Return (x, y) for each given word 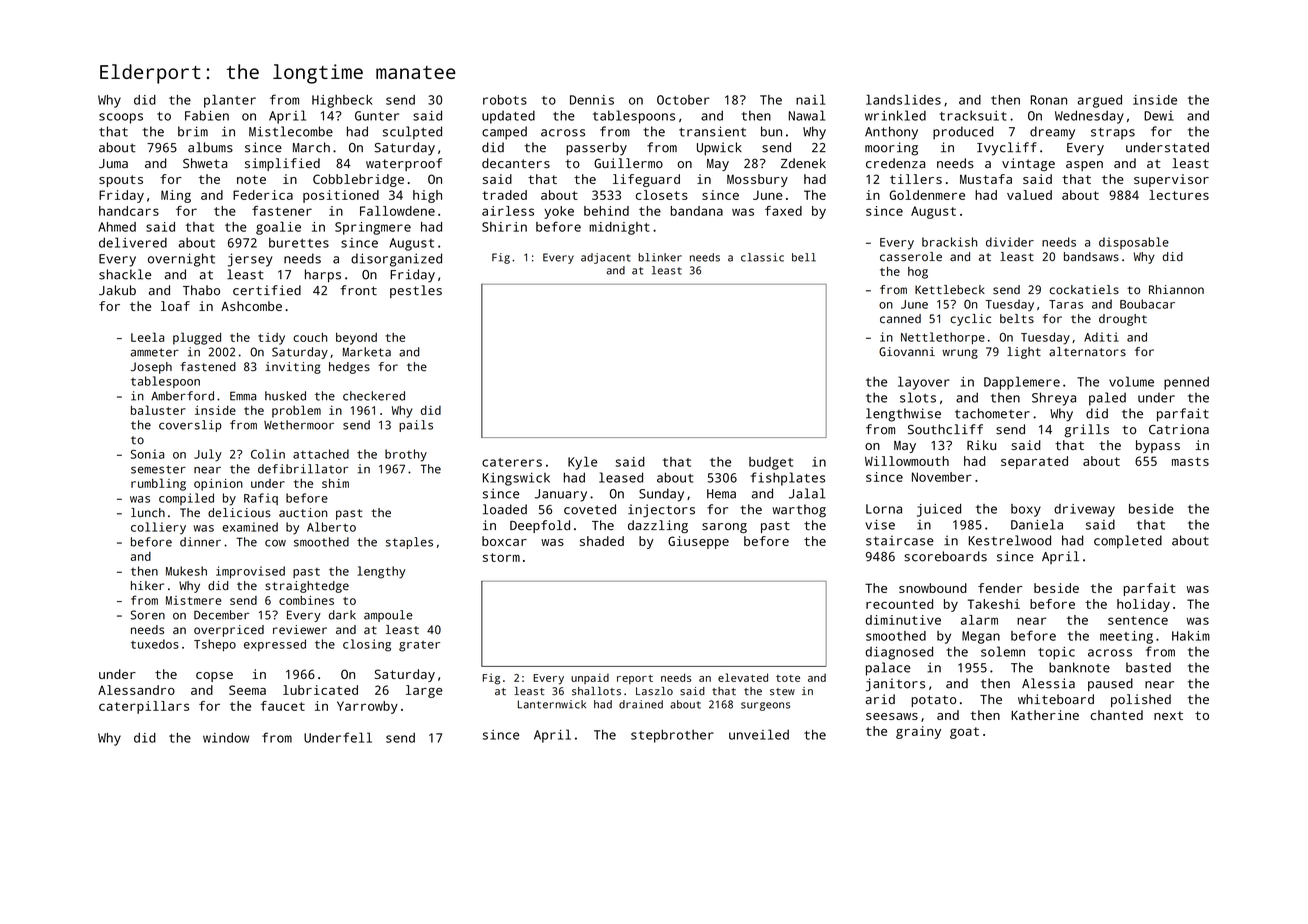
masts (1190, 461)
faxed (783, 211)
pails (416, 426)
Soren (148, 615)
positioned (341, 196)
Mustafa (986, 179)
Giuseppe (698, 542)
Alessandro (136, 690)
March (311, 147)
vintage (1028, 164)
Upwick (719, 148)
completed (1128, 542)
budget (771, 463)
